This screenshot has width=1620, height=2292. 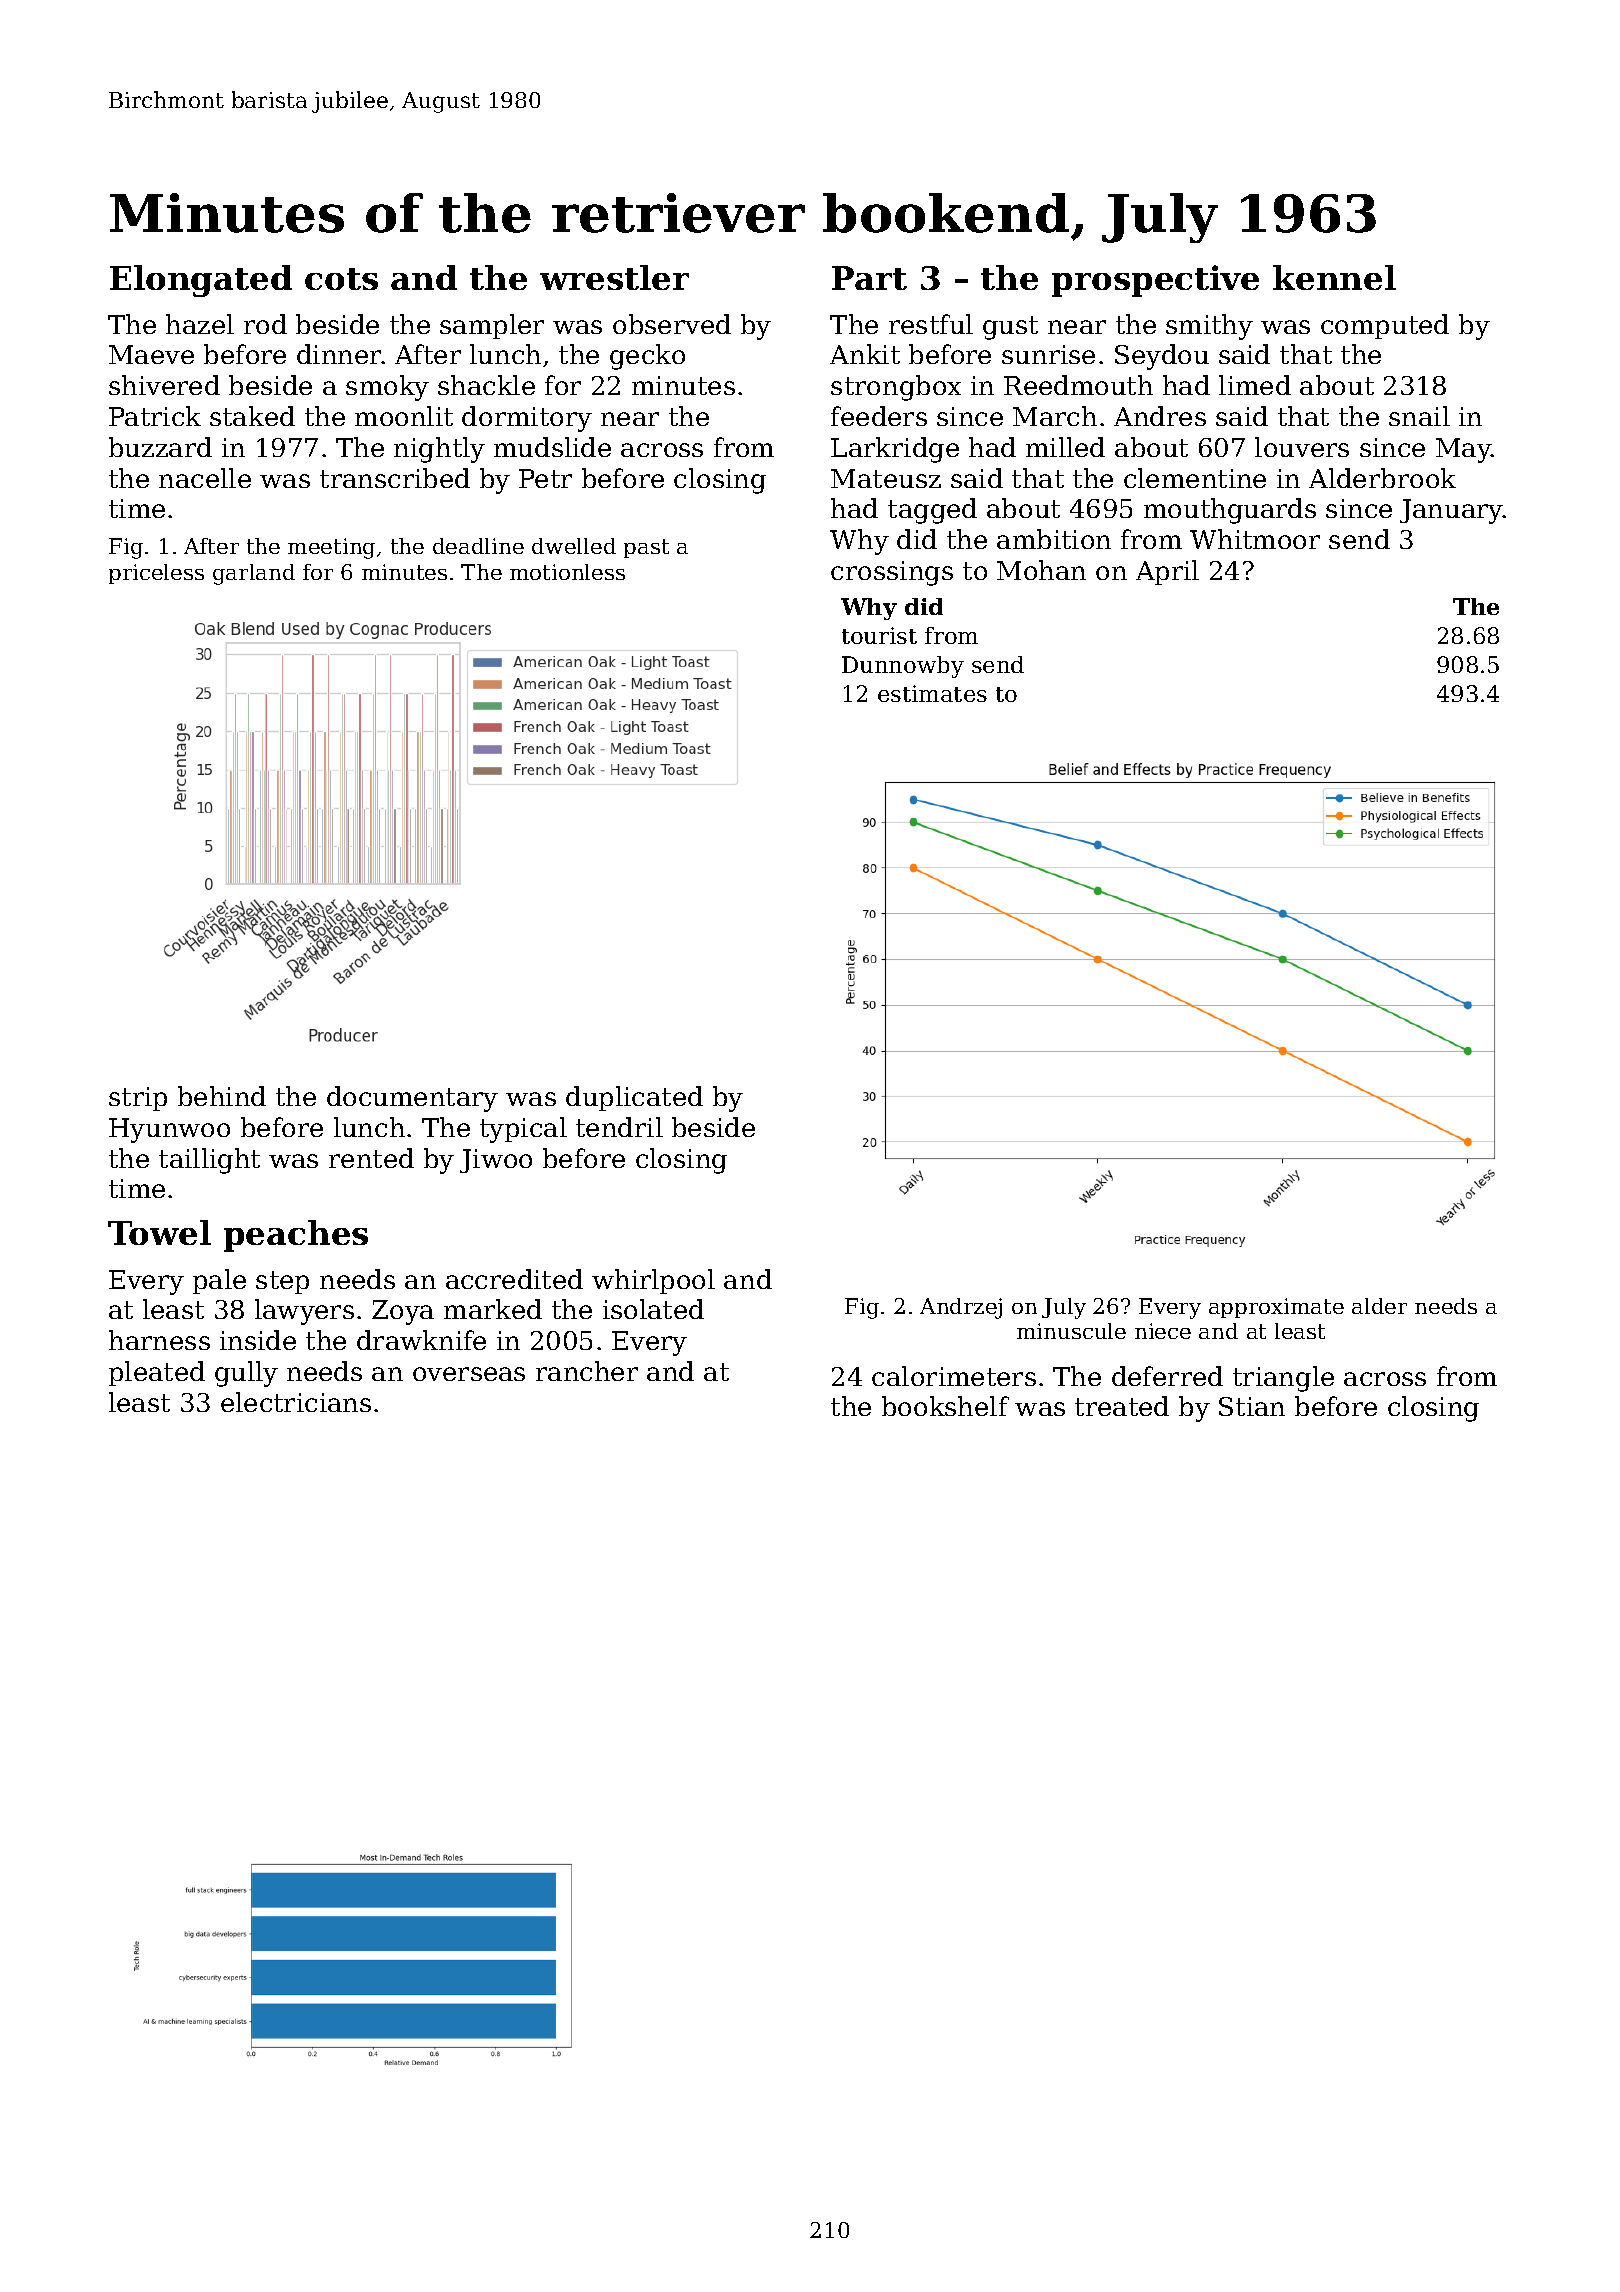 I want to click on approximate, so click(x=1276, y=1308).
